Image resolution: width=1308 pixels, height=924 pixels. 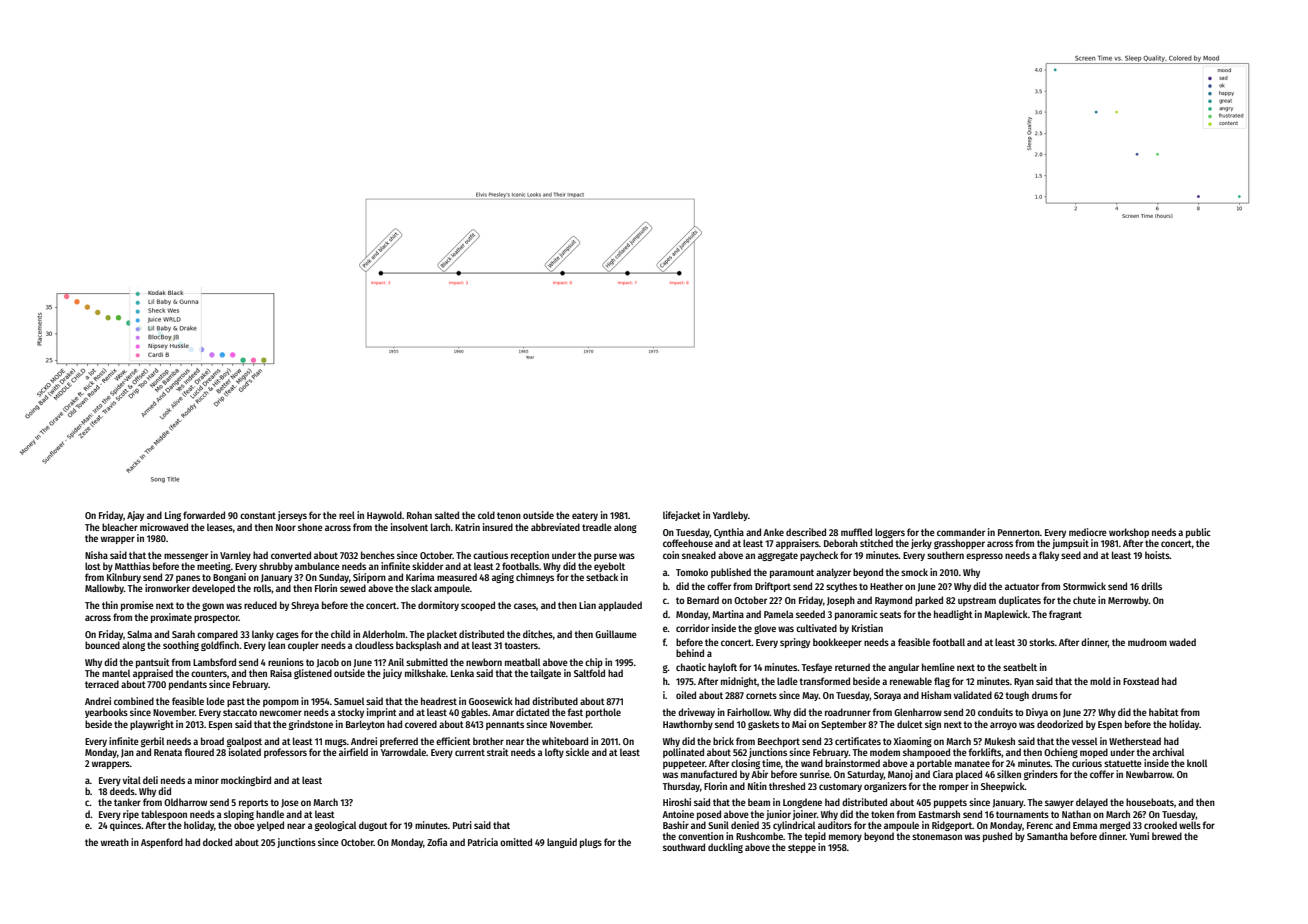 I want to click on cold, so click(x=486, y=515).
